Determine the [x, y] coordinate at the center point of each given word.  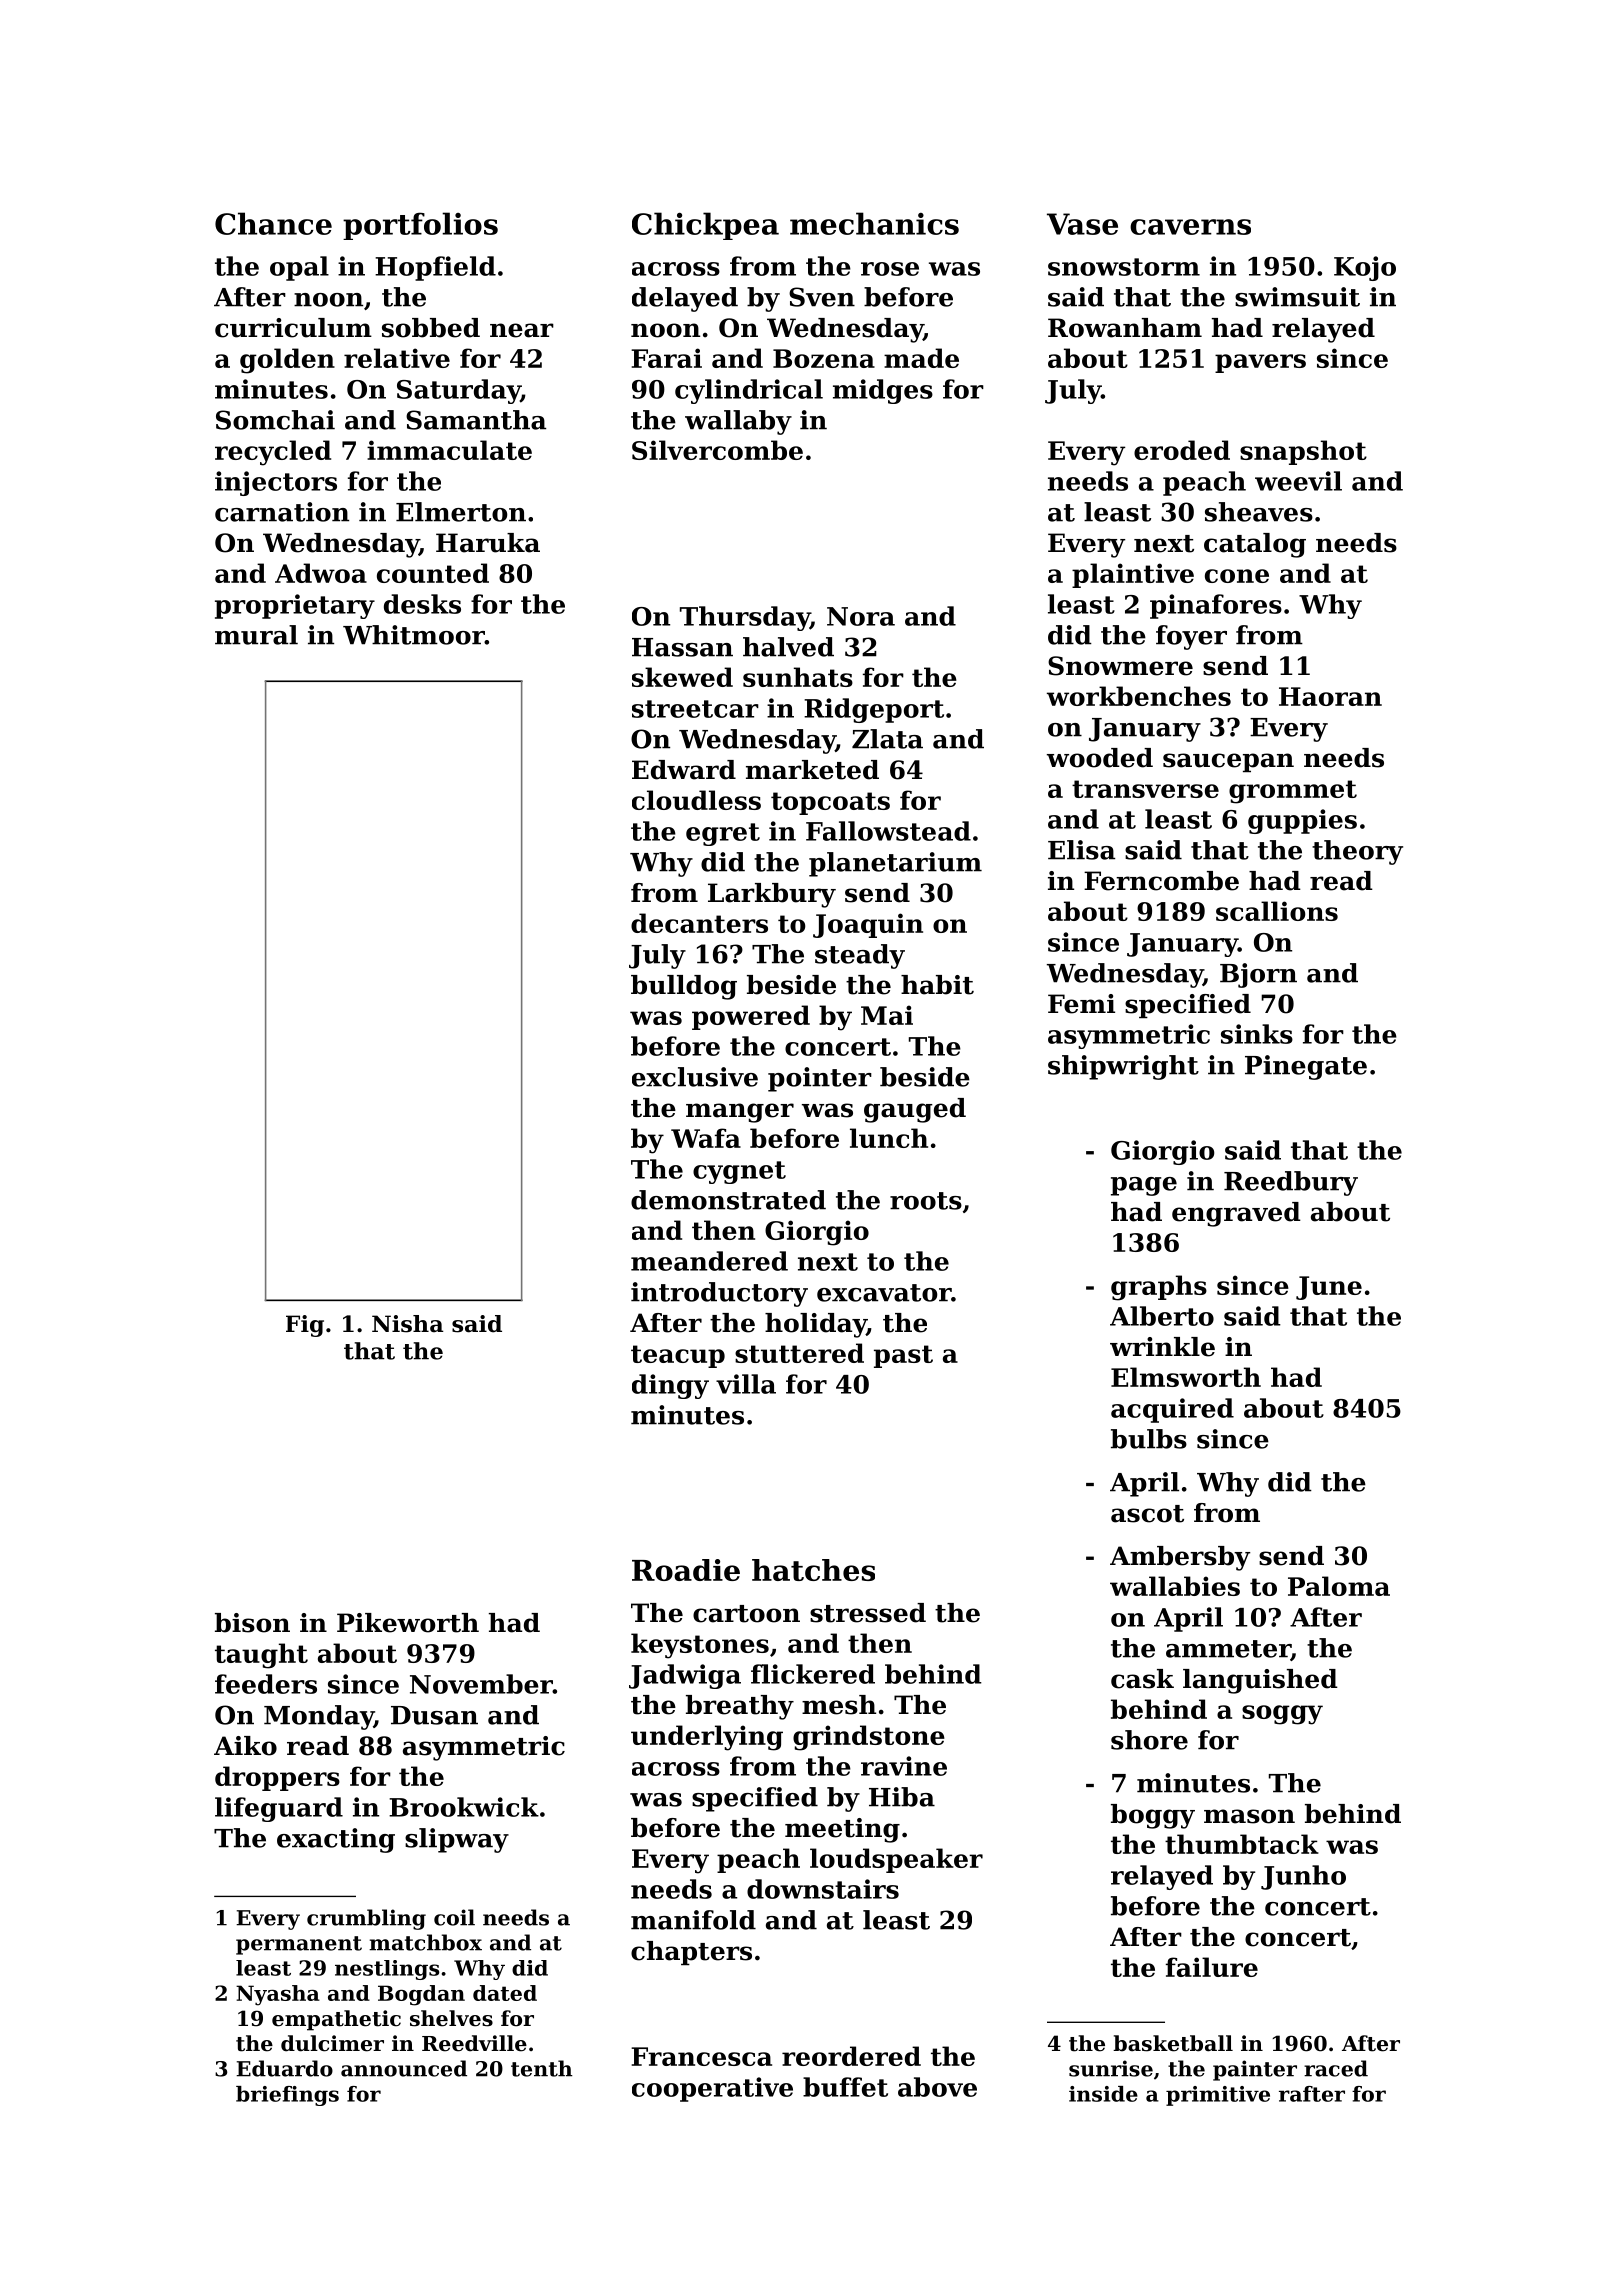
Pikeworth [408, 1623]
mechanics [874, 223]
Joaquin [868, 925]
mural [256, 635]
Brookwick [464, 1807]
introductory [719, 1294]
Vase [1082, 224]
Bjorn [1258, 975]
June [1329, 1288]
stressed [868, 1613]
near [522, 330]
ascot [1147, 1514]
